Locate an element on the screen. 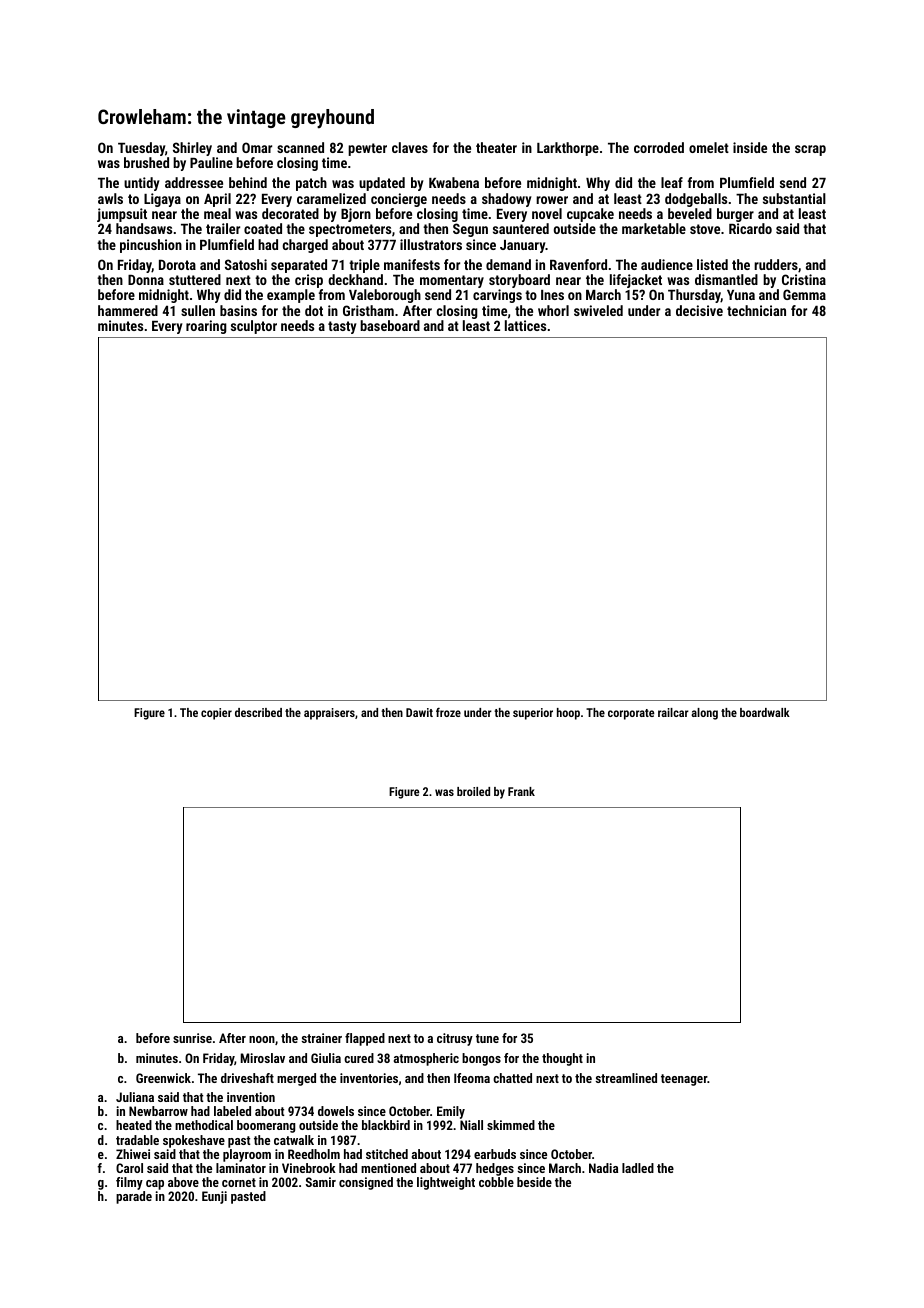 Image resolution: width=924 pixels, height=1308 pixels. heated is located at coordinates (134, 1125).
